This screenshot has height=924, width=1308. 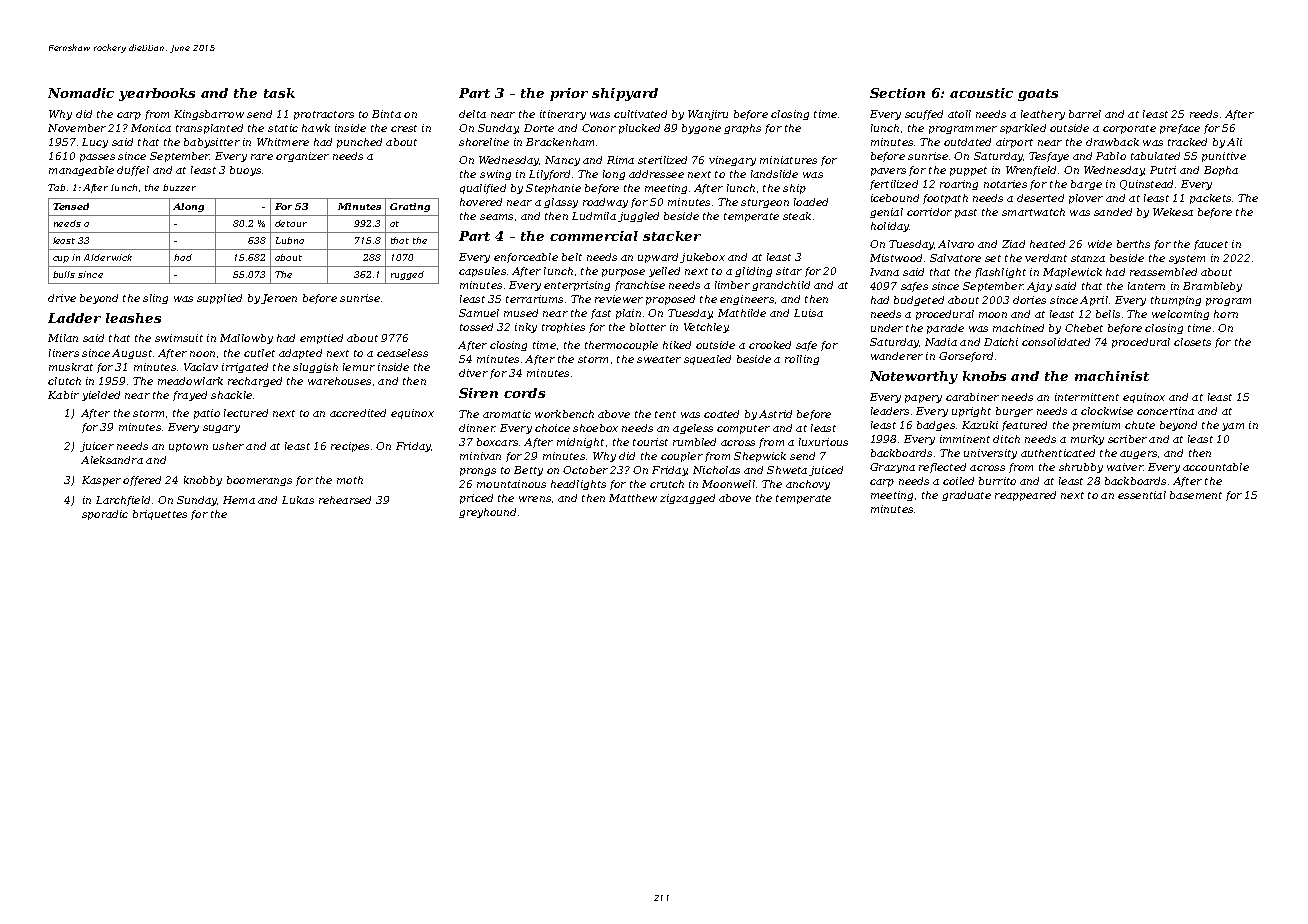 What do you see at coordinates (721, 414) in the screenshot?
I see `coated` at bounding box center [721, 414].
